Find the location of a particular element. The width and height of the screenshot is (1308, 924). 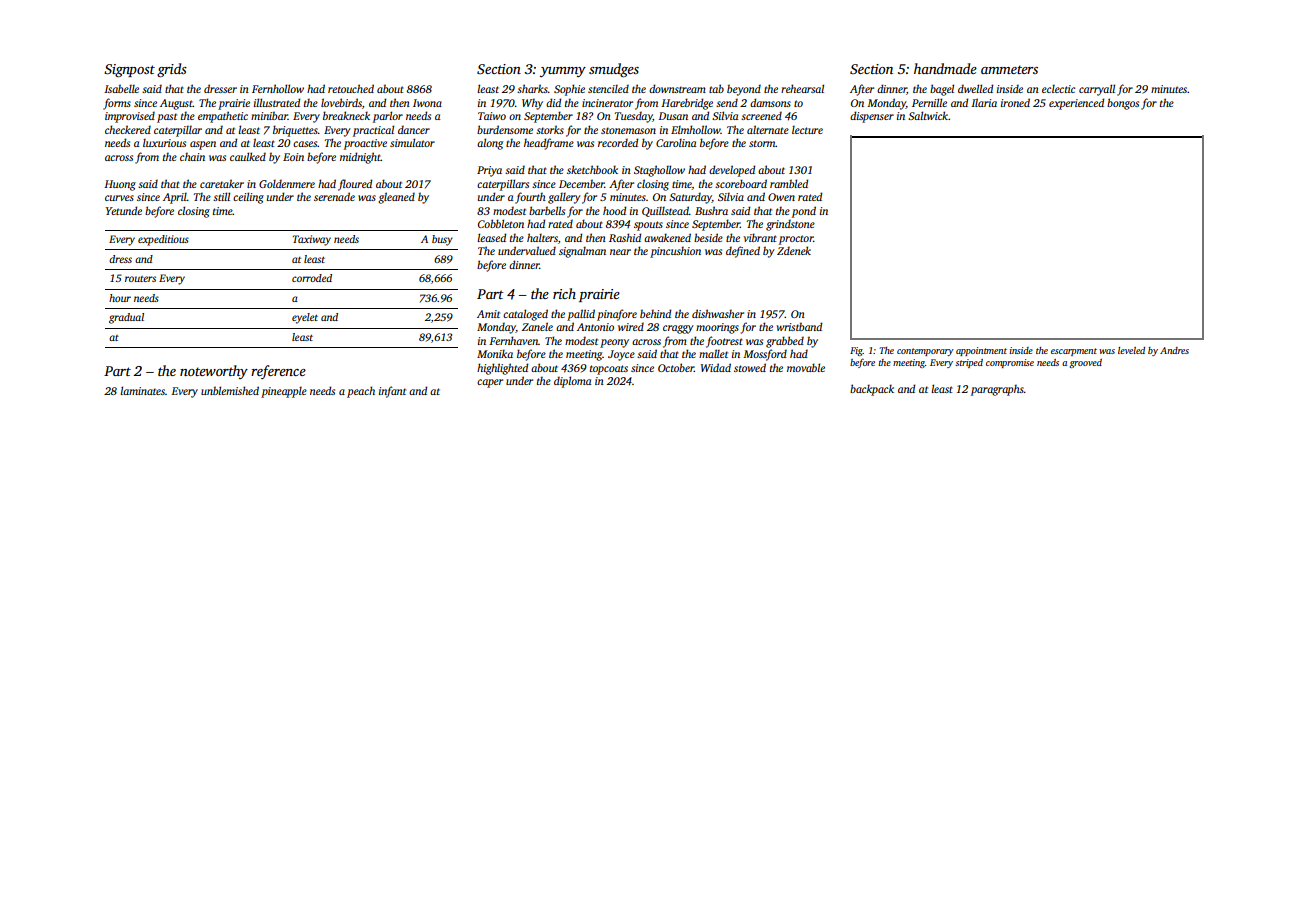

Fernhollow is located at coordinates (278, 88).
